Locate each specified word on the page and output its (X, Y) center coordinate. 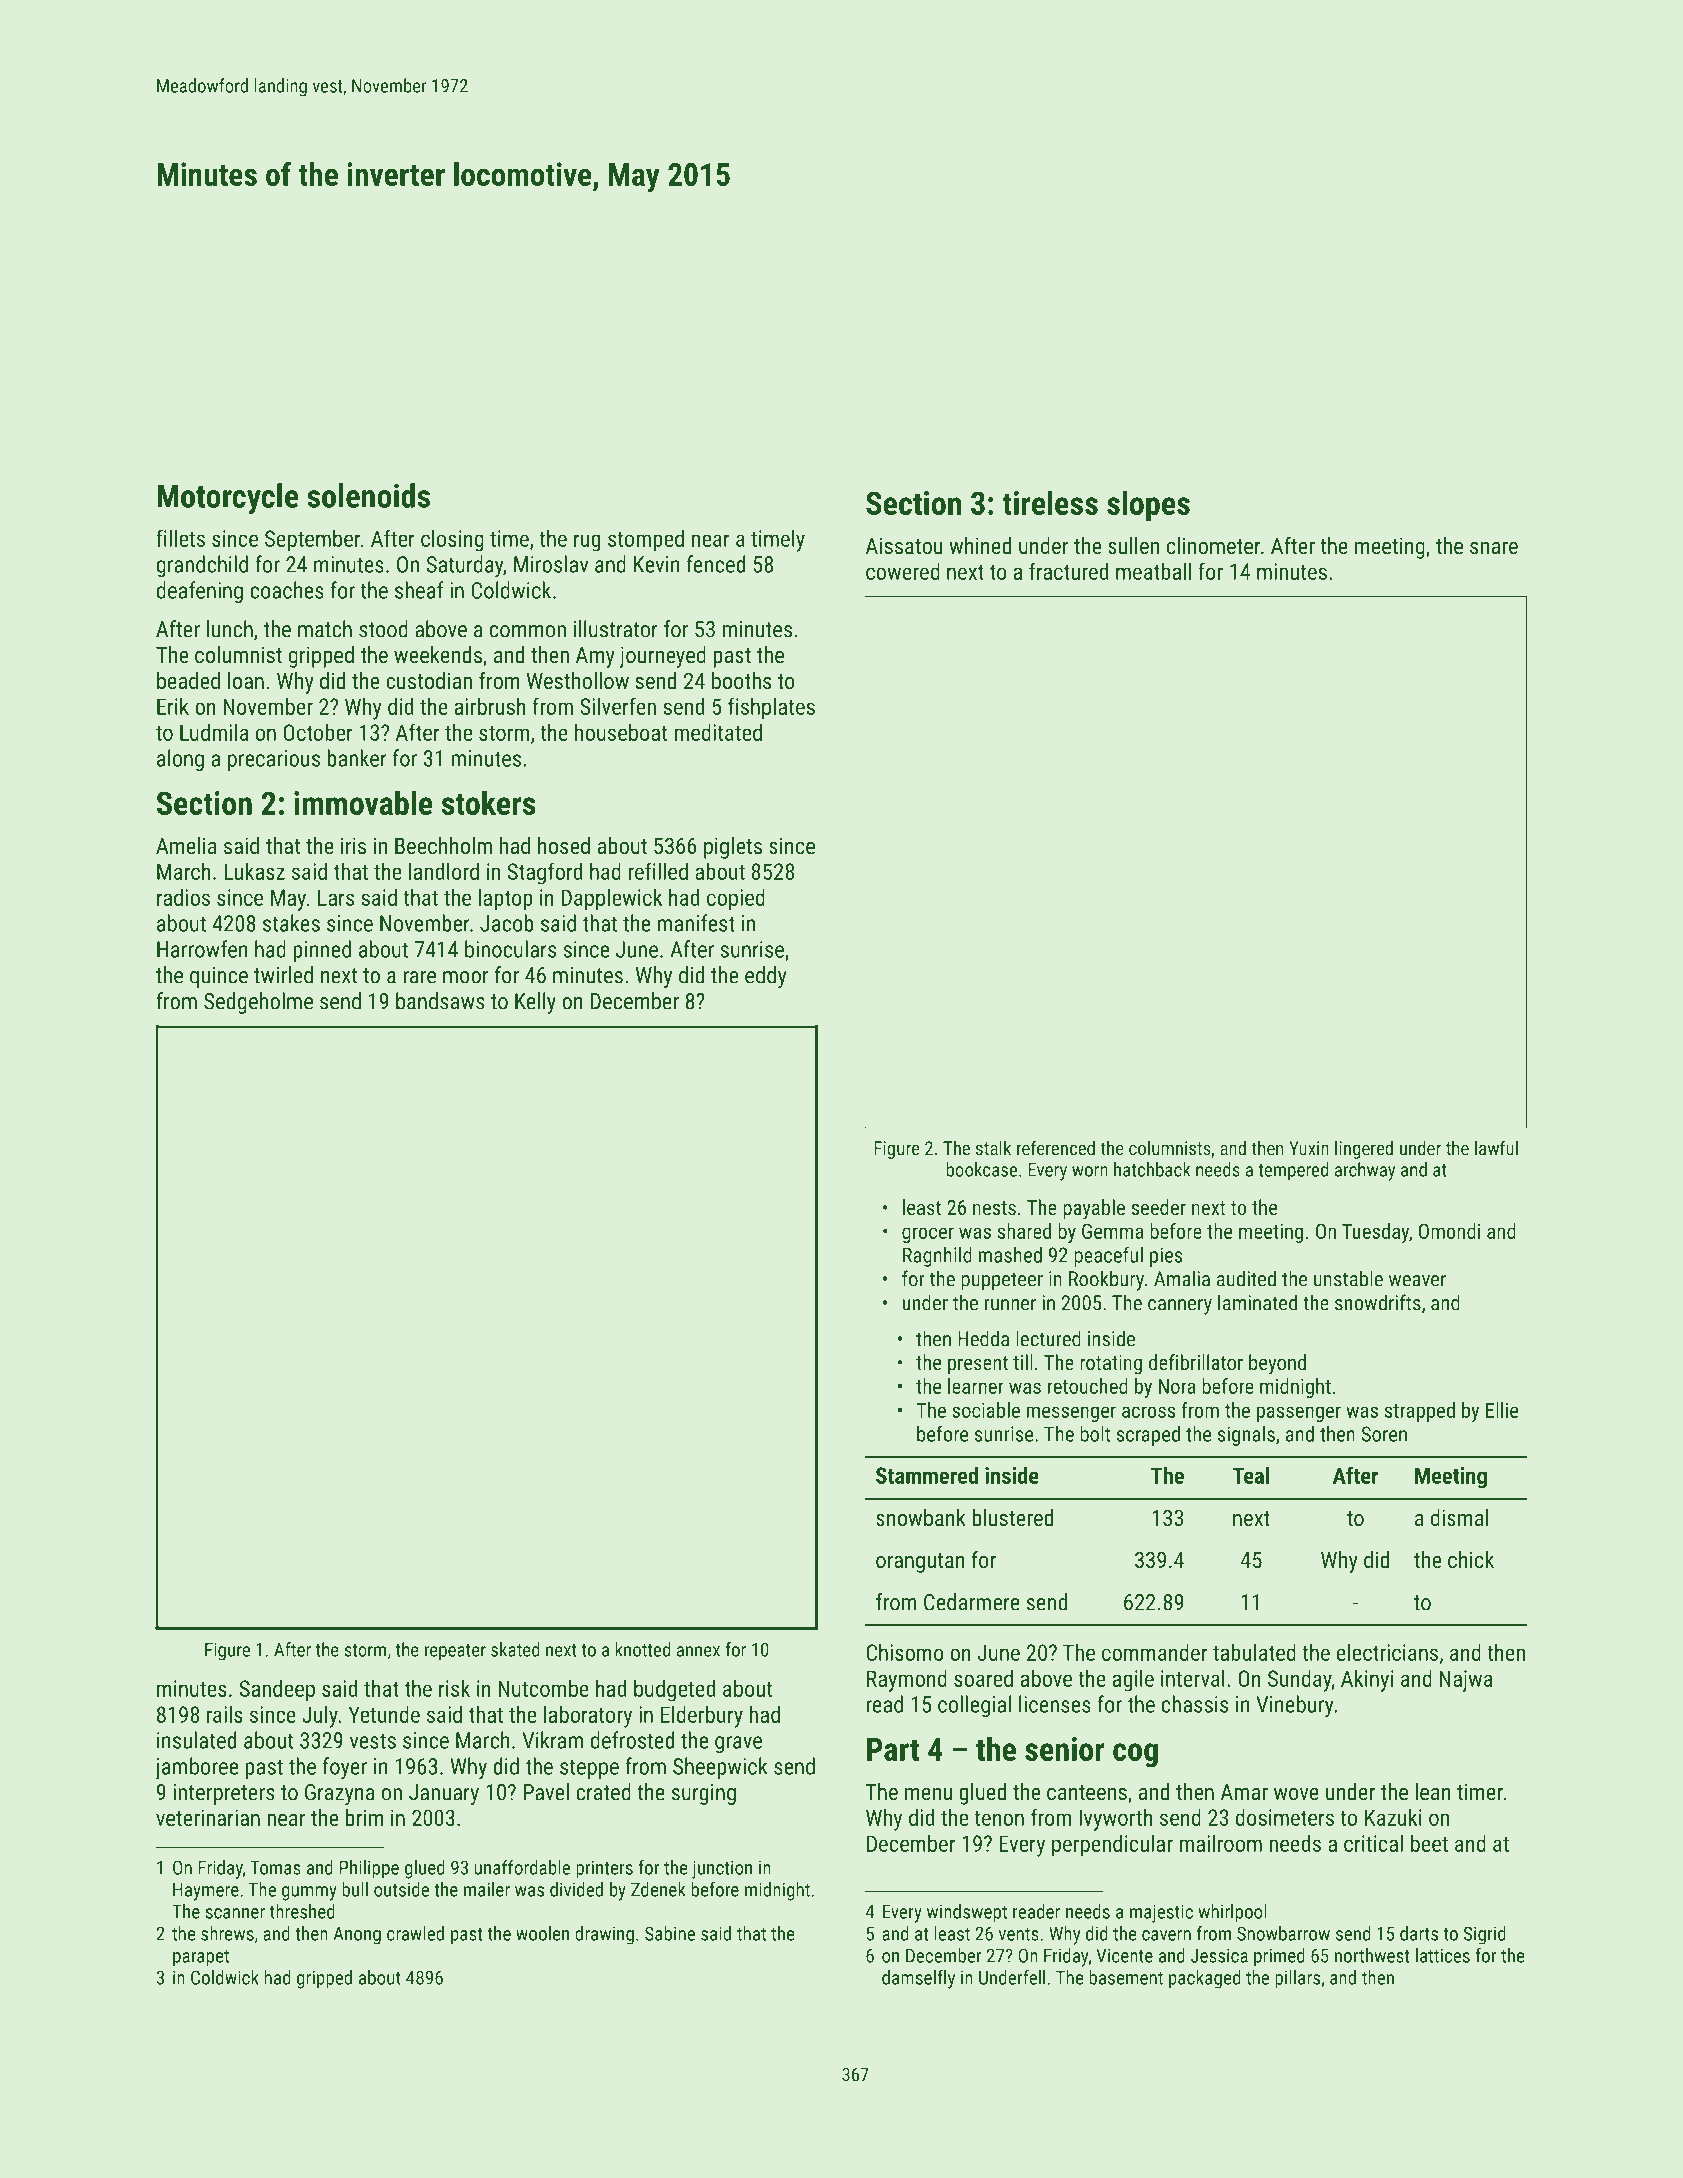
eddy (766, 977)
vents (1019, 1934)
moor (465, 977)
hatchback (1152, 1169)
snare (1494, 548)
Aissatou (904, 546)
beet (1429, 1843)
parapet (201, 1958)
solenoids (368, 495)
